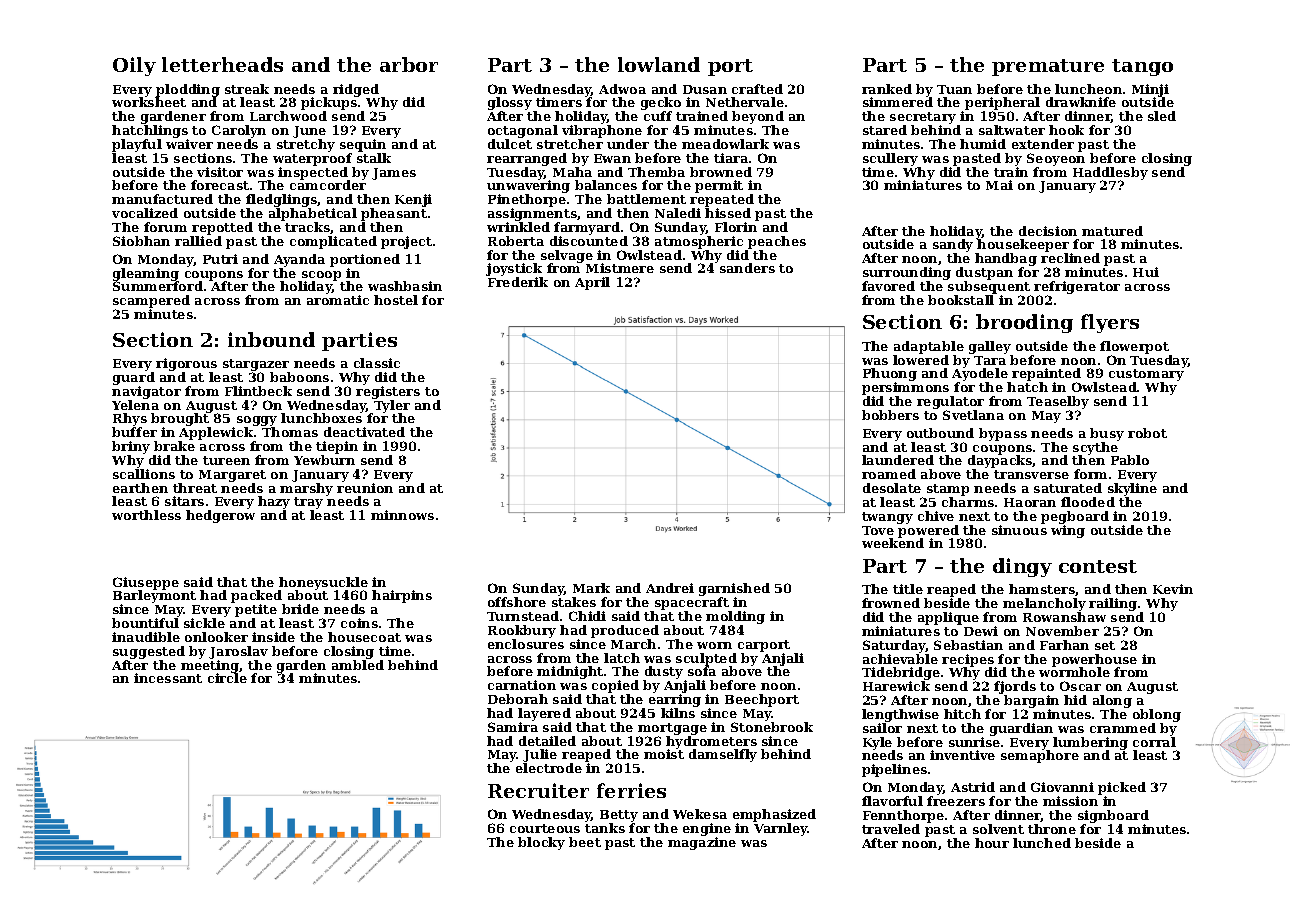 The height and width of the screenshot is (924, 1308). I want to click on premature, so click(1048, 67).
